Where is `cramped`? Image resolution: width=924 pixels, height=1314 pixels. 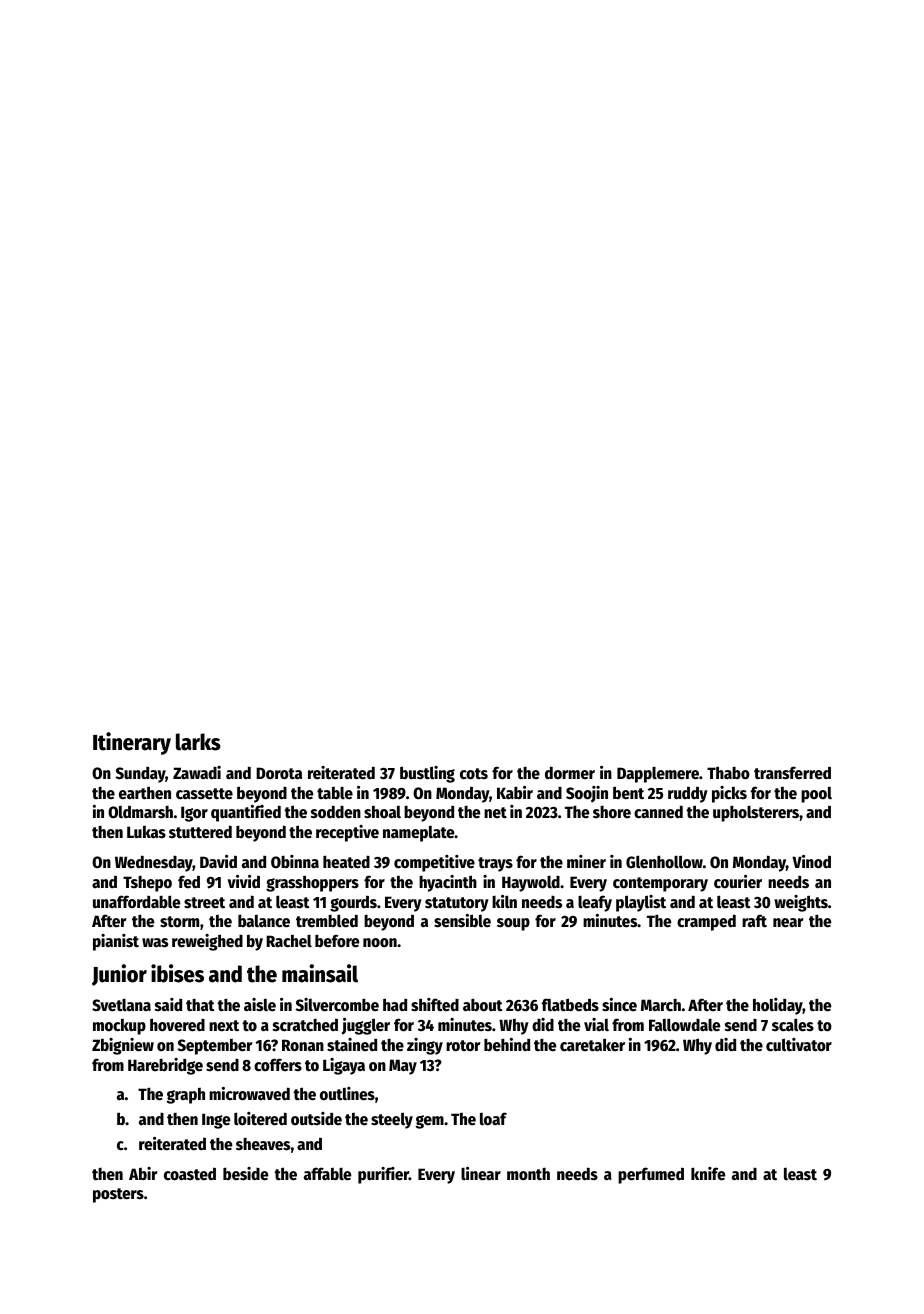
cramped is located at coordinates (706, 922).
